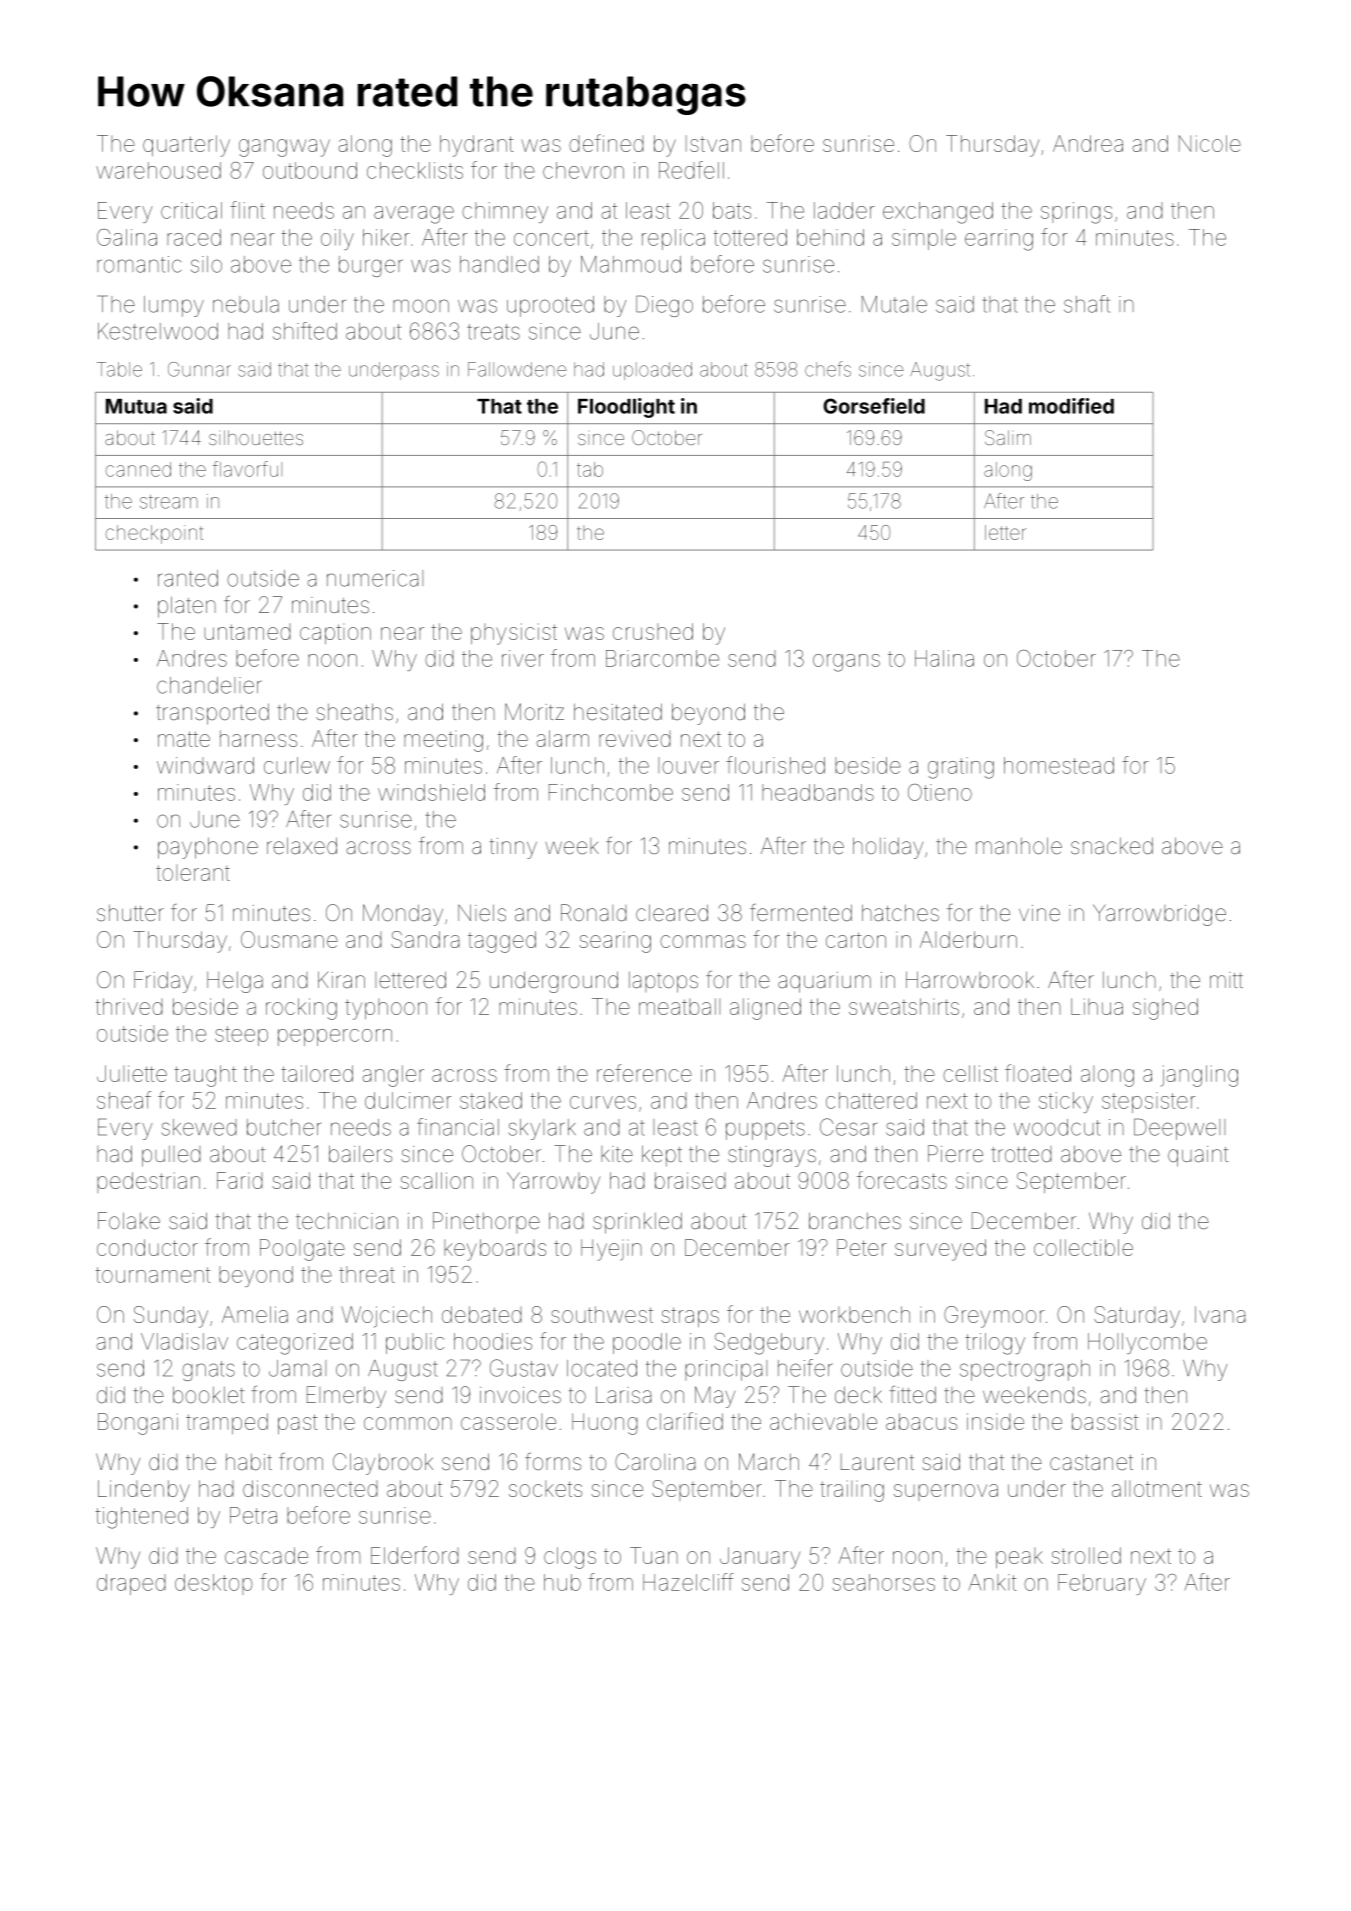 Image resolution: width=1351 pixels, height=1911 pixels. I want to click on mitt, so click(1226, 980).
